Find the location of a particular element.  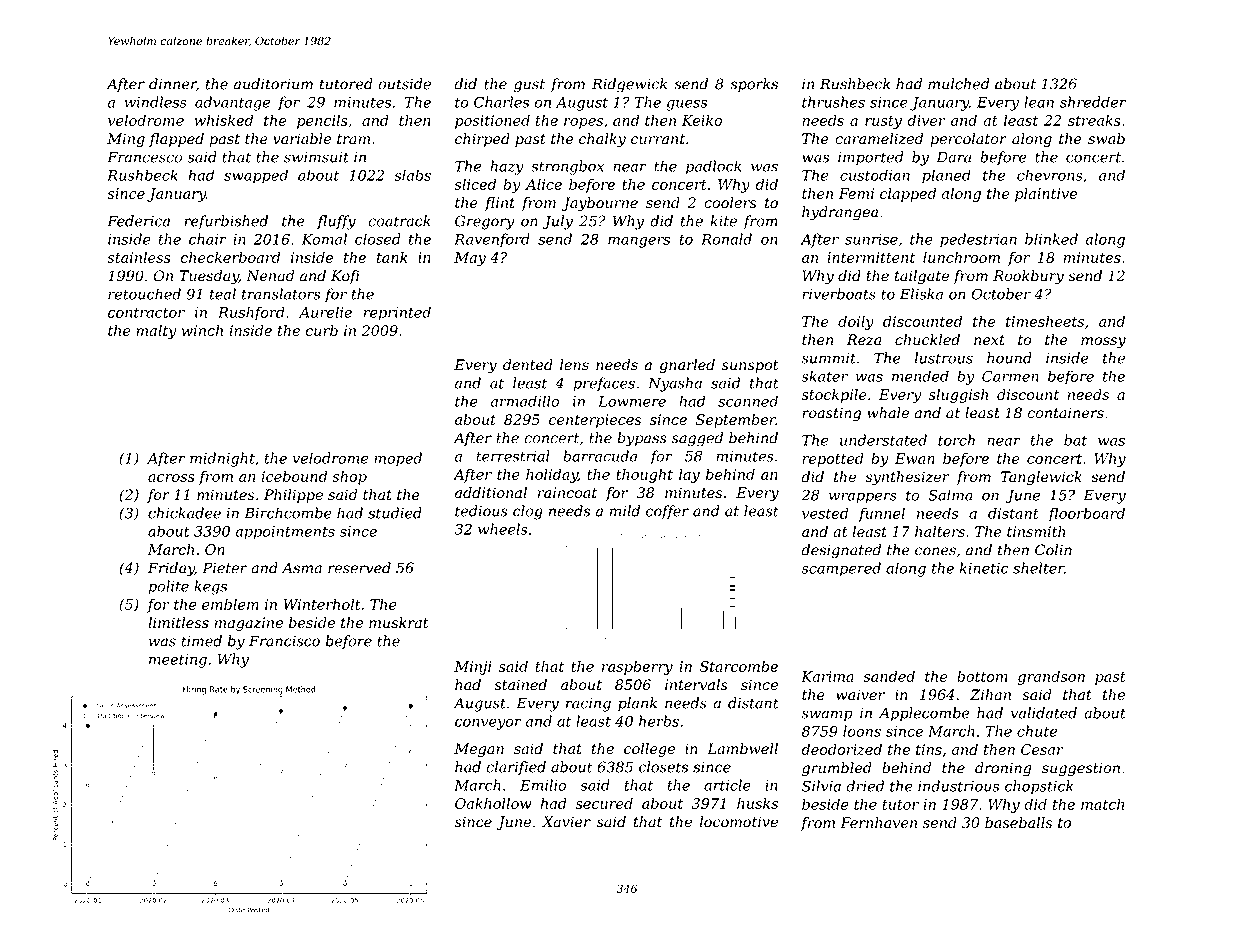

pencils is located at coordinates (322, 121).
